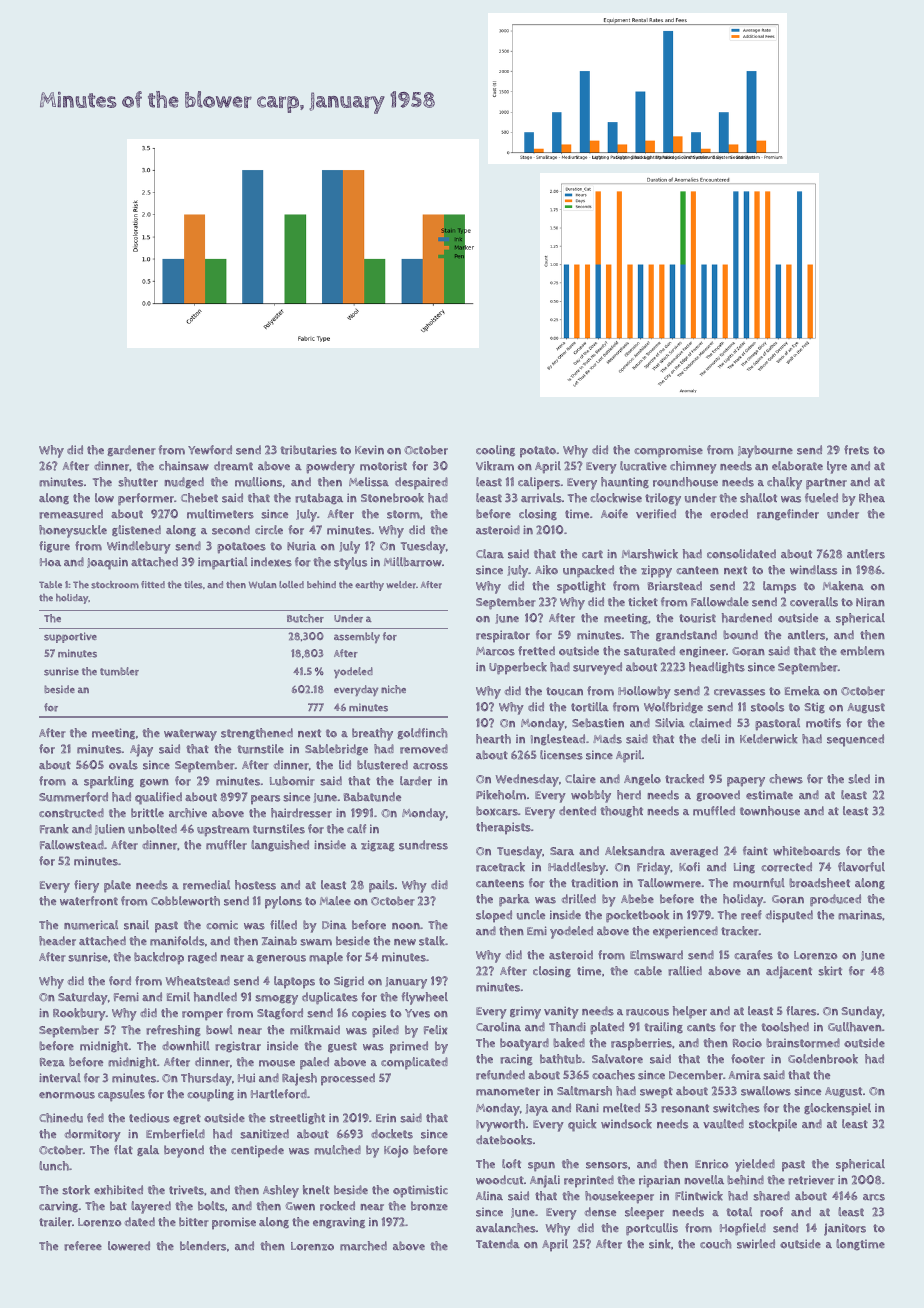 This screenshot has width=924, height=1308. I want to click on Chebet, so click(199, 498).
